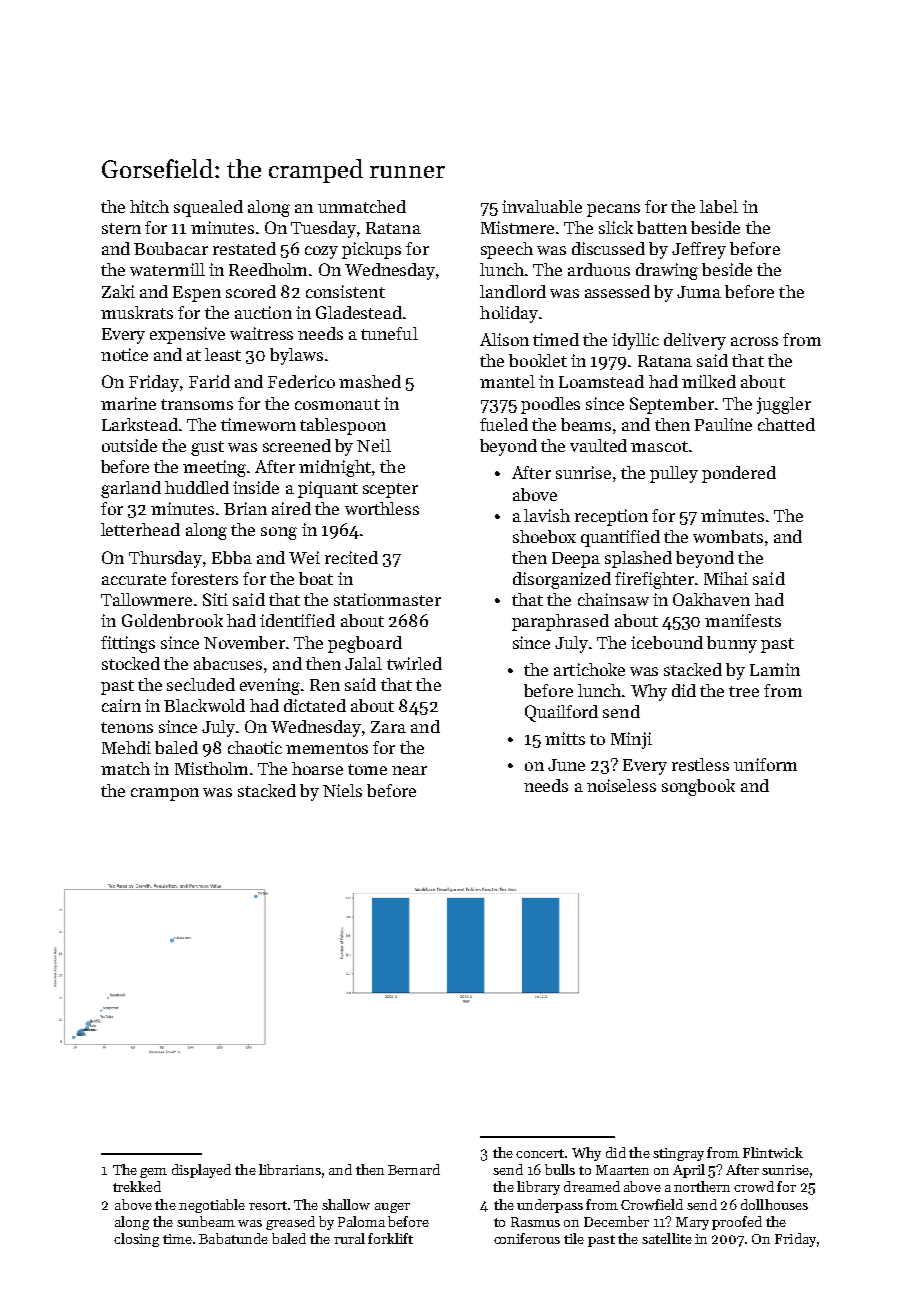 This document has height=1311, width=924. I want to click on speech, so click(507, 250).
